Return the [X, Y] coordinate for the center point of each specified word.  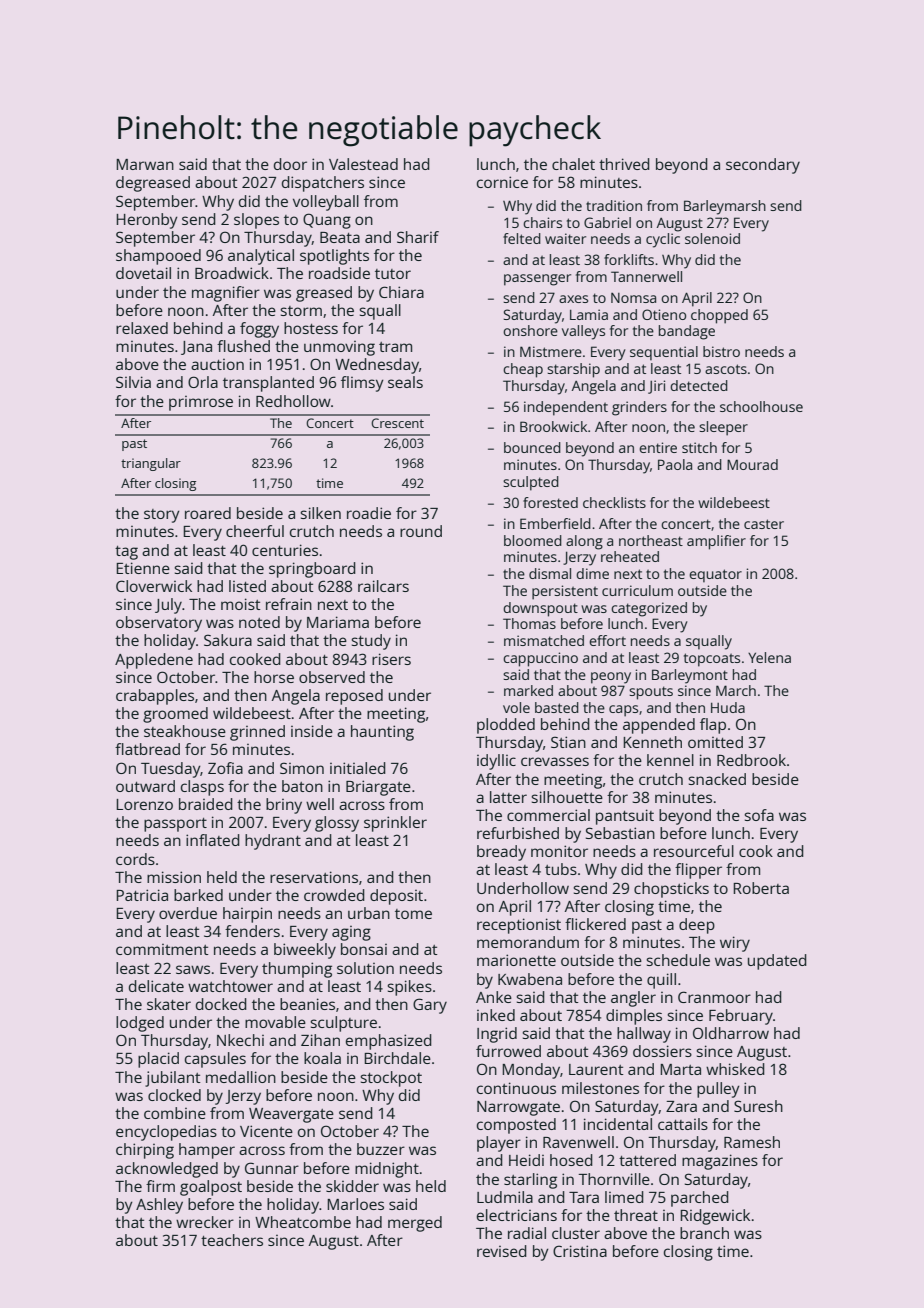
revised [502, 1251]
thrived [624, 164]
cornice [502, 182]
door [290, 164]
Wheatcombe [303, 1222]
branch [704, 1233]
